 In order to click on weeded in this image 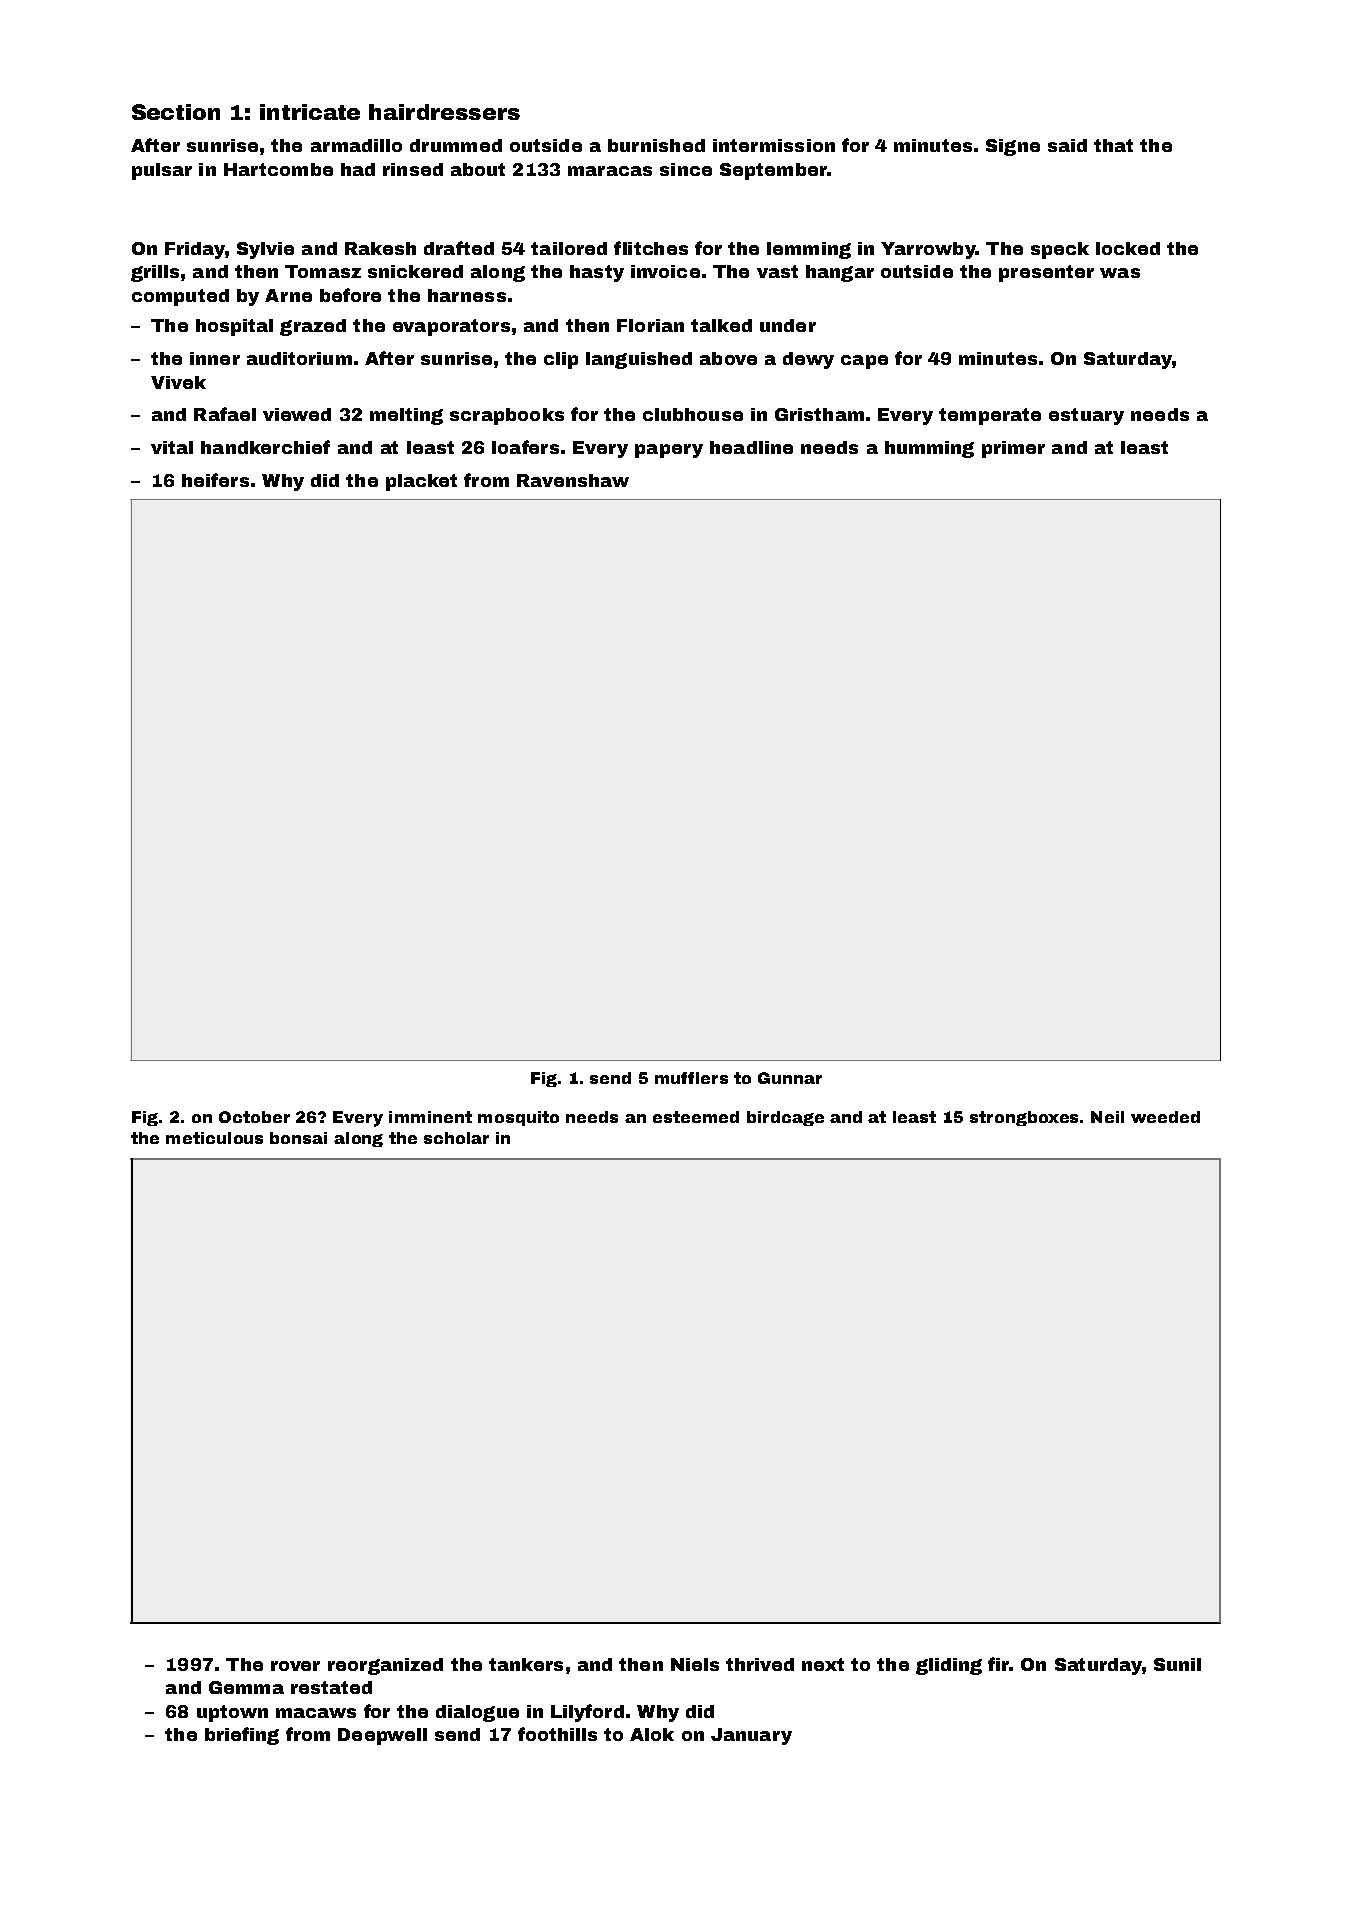, I will do `click(1165, 1117)`.
